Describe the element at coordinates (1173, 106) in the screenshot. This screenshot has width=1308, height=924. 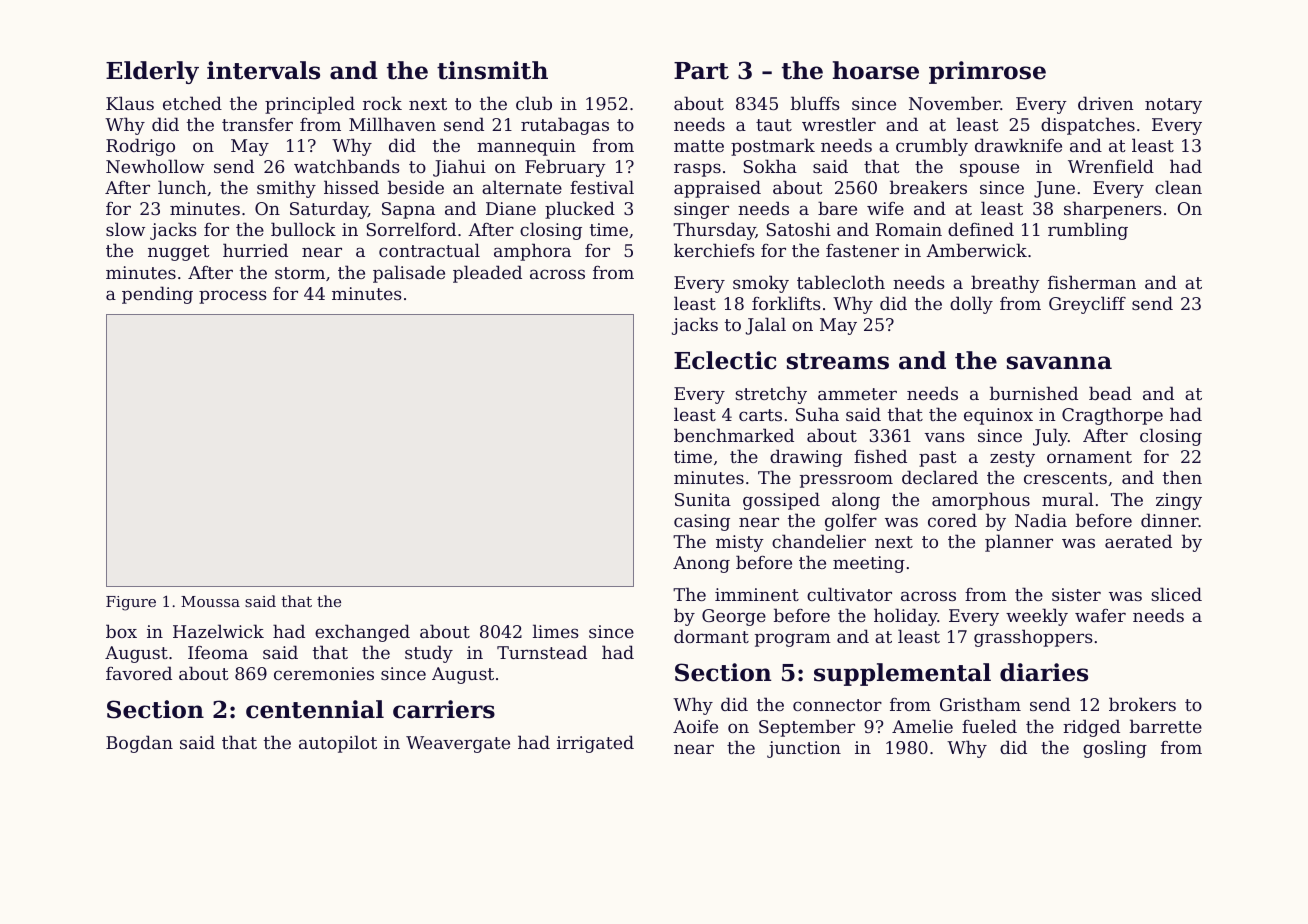
I see `notary` at that location.
